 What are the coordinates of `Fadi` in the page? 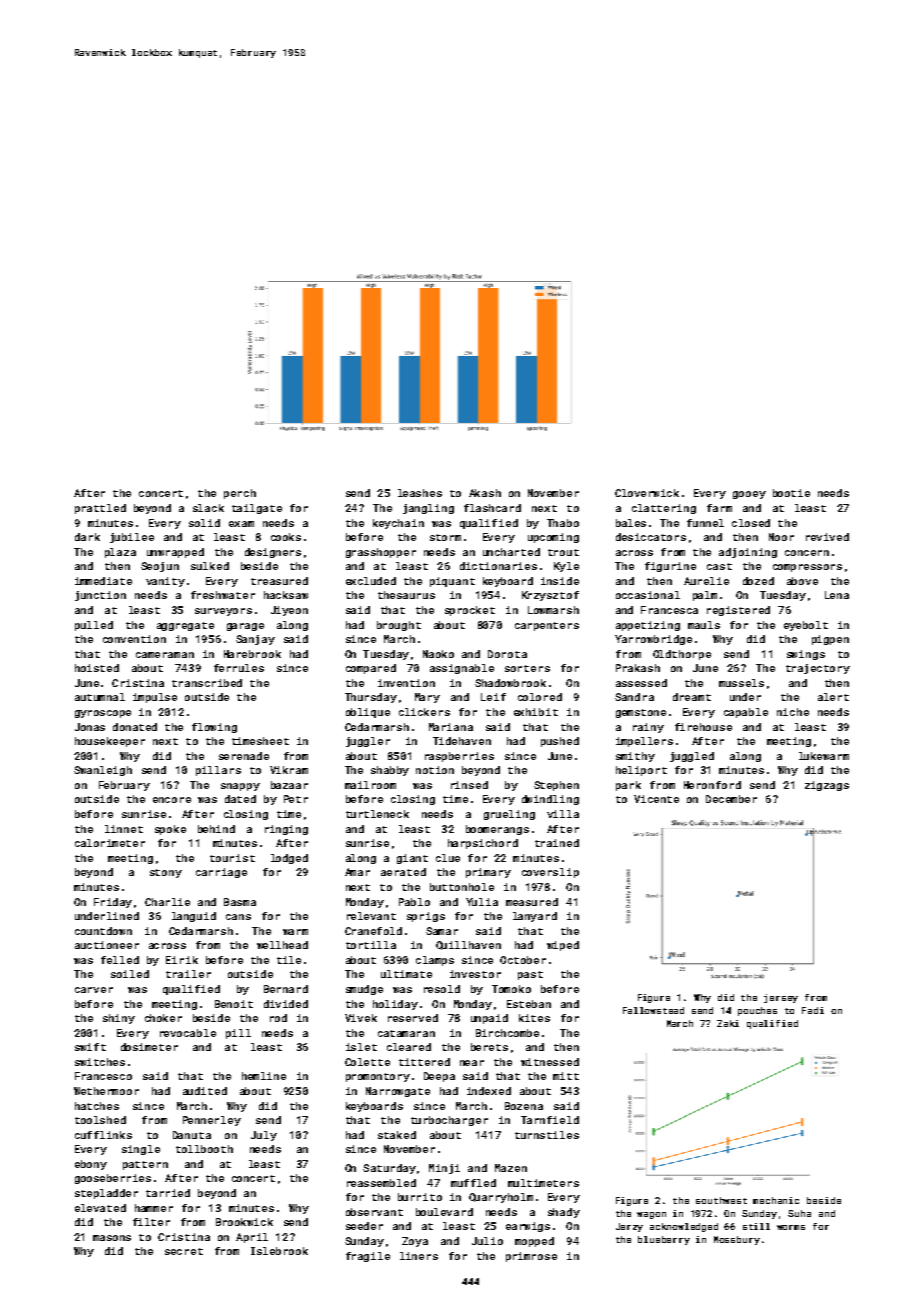 It's located at (813, 1010).
